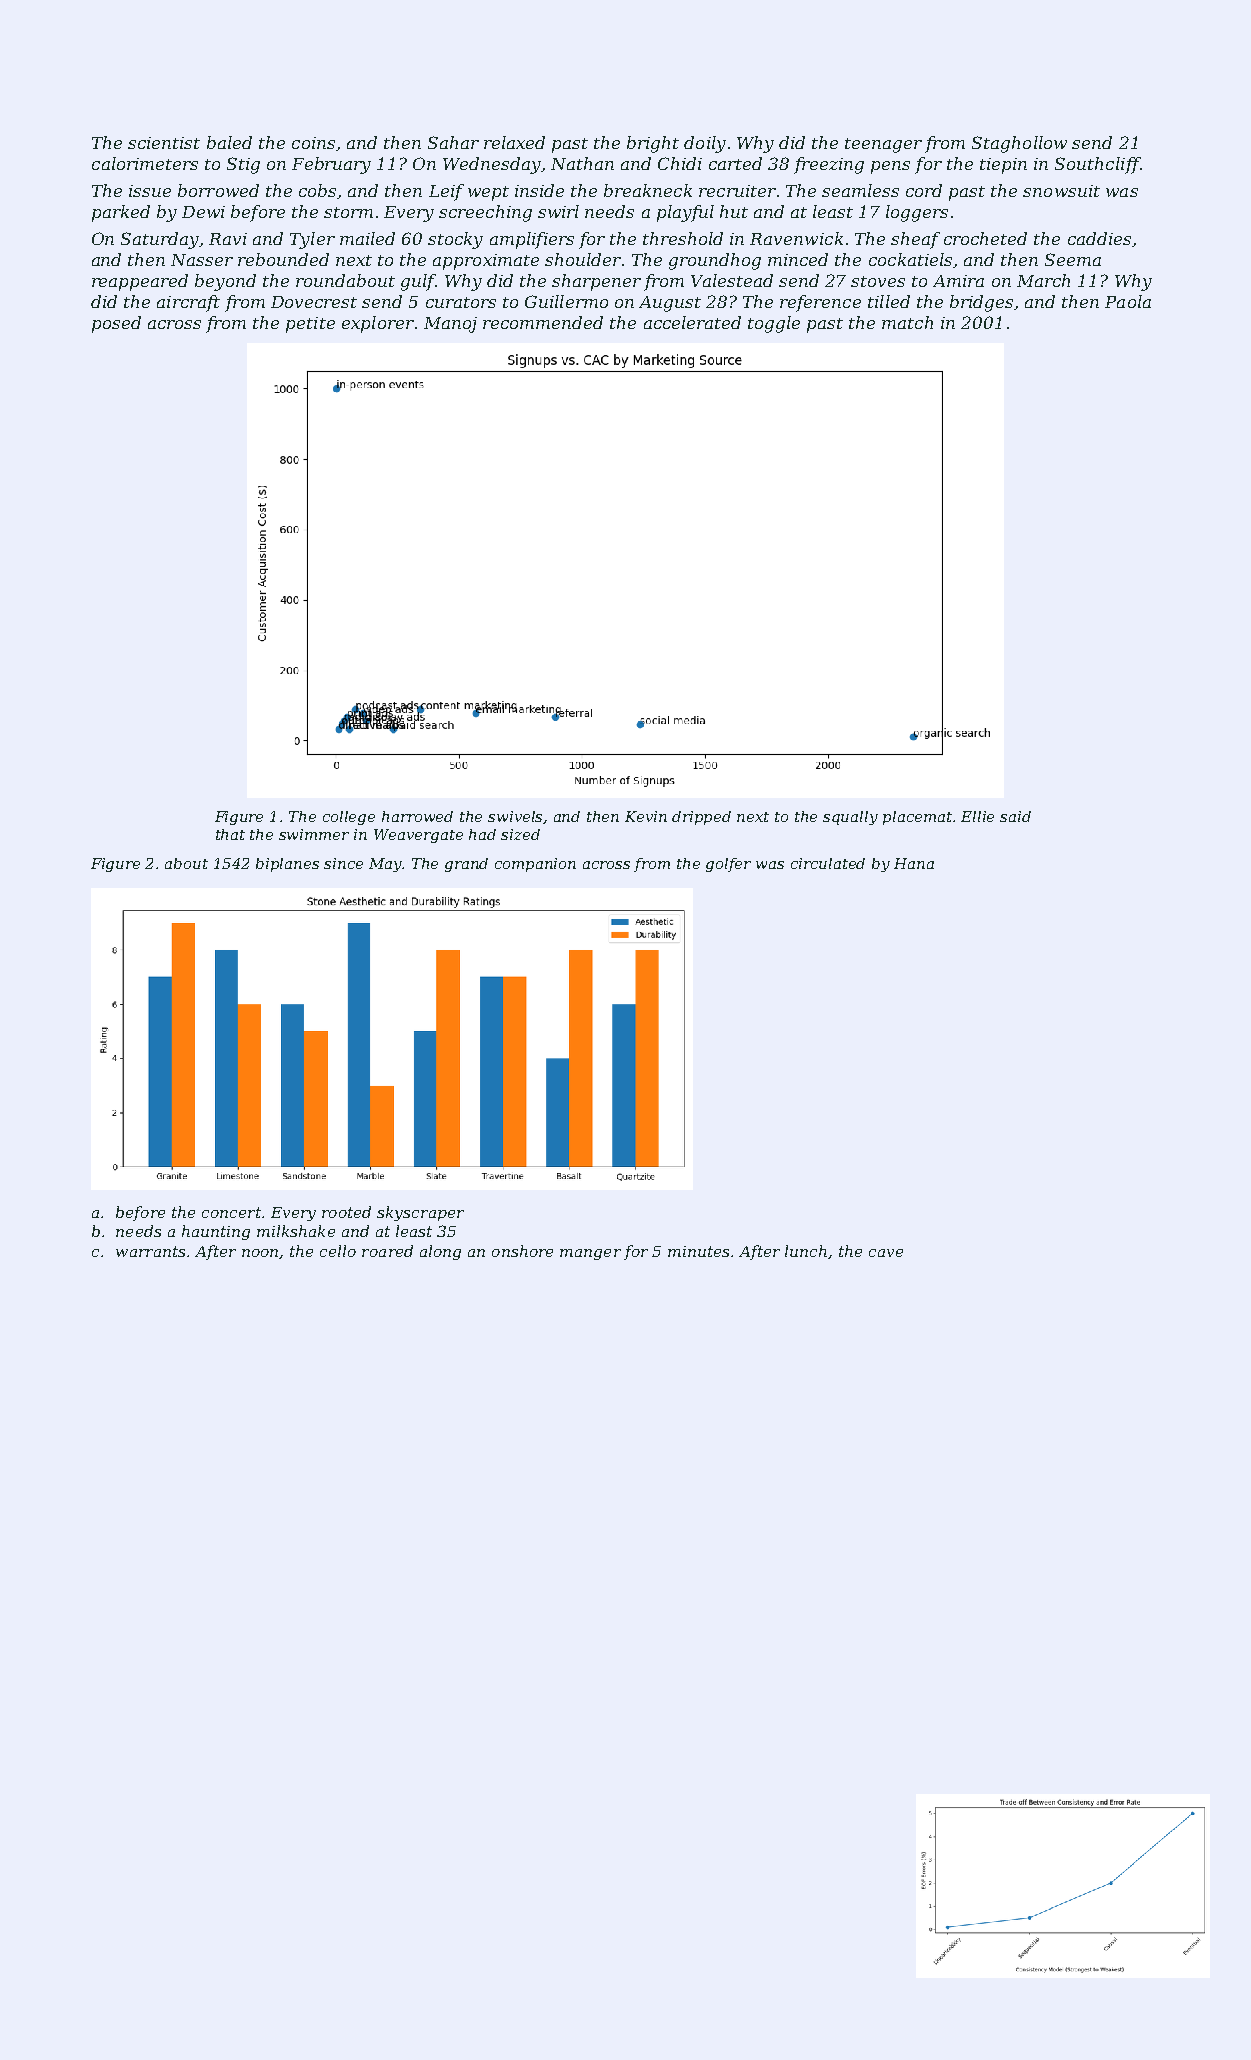 This screenshot has width=1251, height=2060. What do you see at coordinates (705, 144) in the screenshot?
I see `doily` at bounding box center [705, 144].
